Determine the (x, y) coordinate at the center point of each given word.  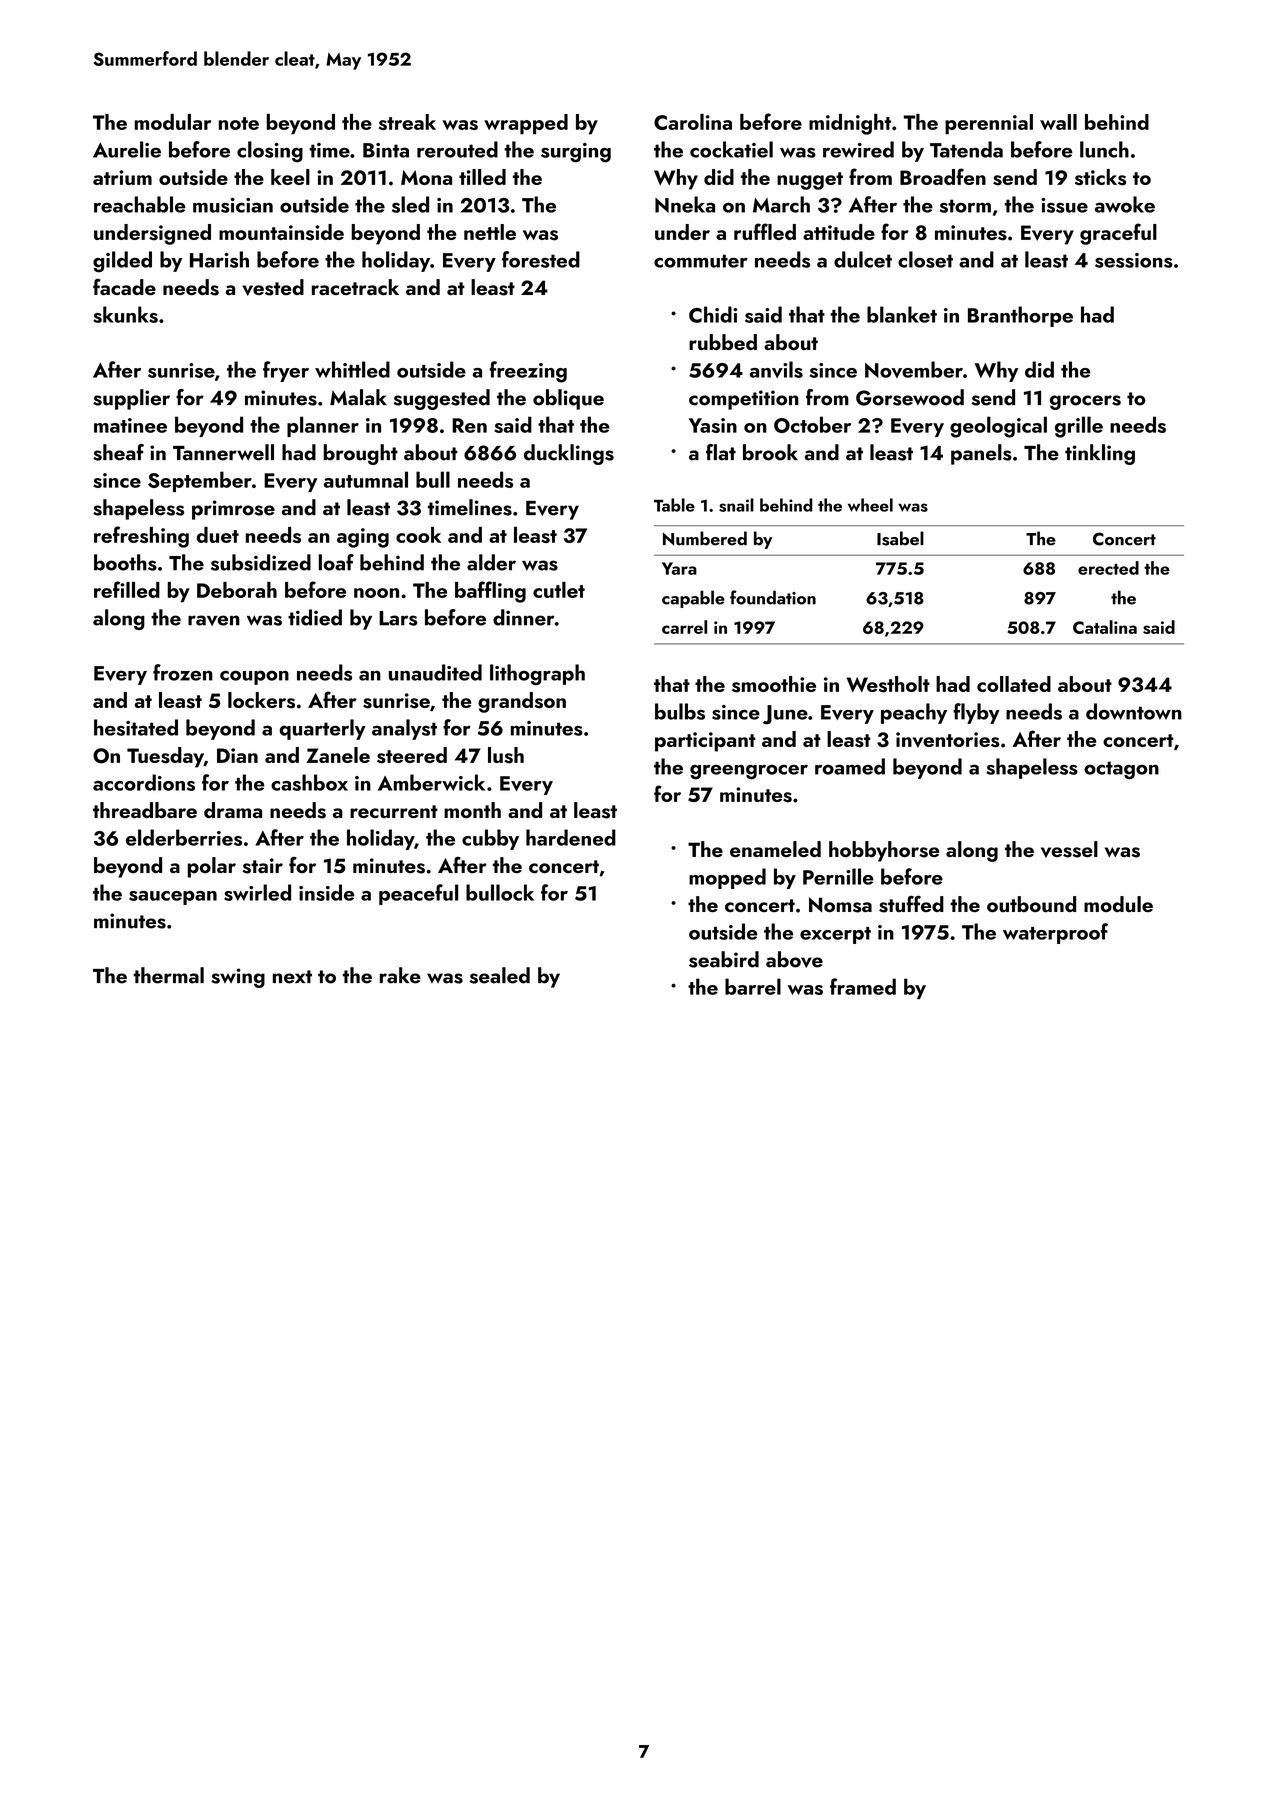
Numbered (705, 538)
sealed (500, 975)
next (292, 977)
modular (173, 122)
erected (1108, 568)
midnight (850, 124)
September (200, 481)
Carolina (693, 122)
